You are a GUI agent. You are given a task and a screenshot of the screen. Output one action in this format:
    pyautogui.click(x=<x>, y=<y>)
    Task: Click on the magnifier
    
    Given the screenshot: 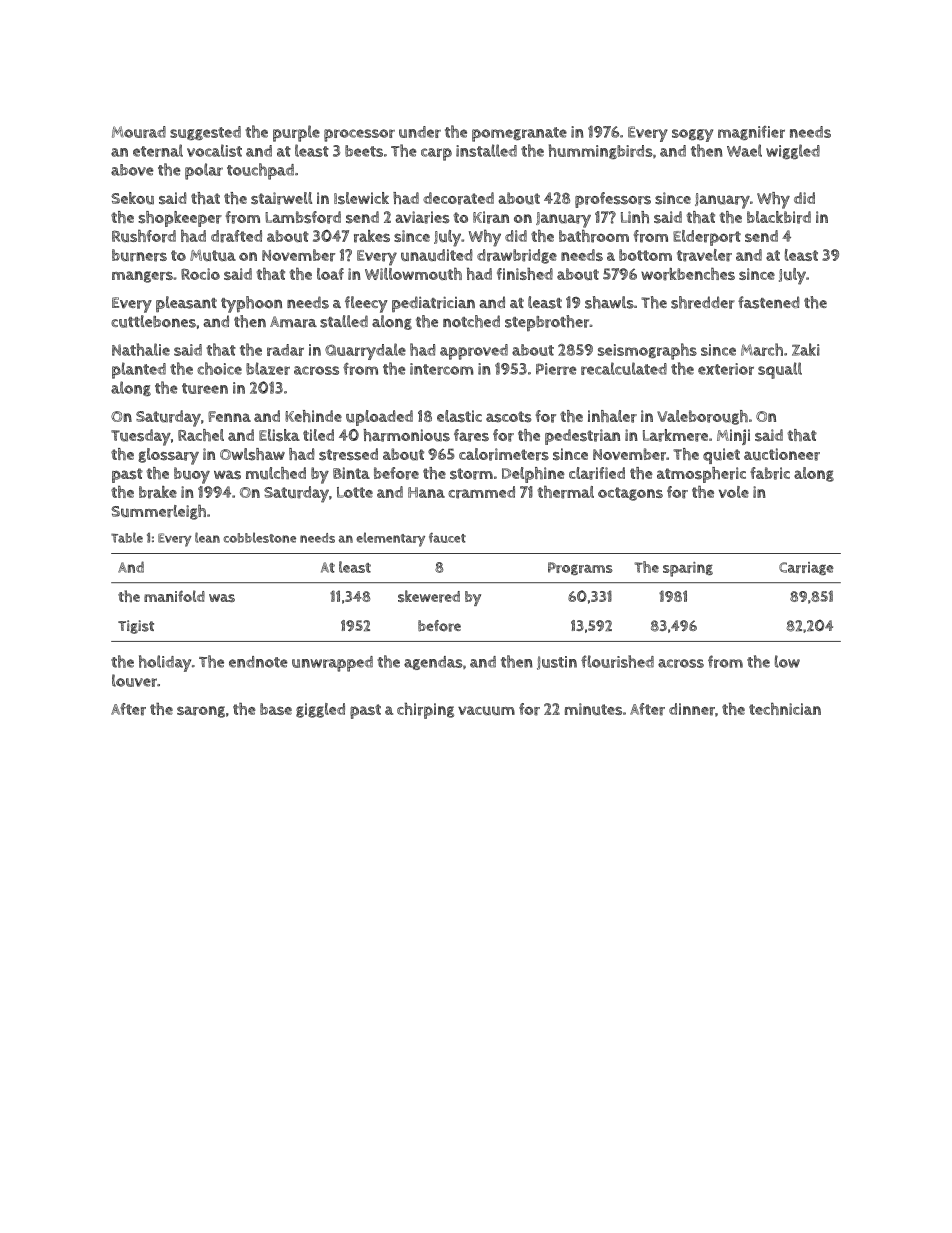 What is the action you would take?
    pyautogui.click(x=751, y=133)
